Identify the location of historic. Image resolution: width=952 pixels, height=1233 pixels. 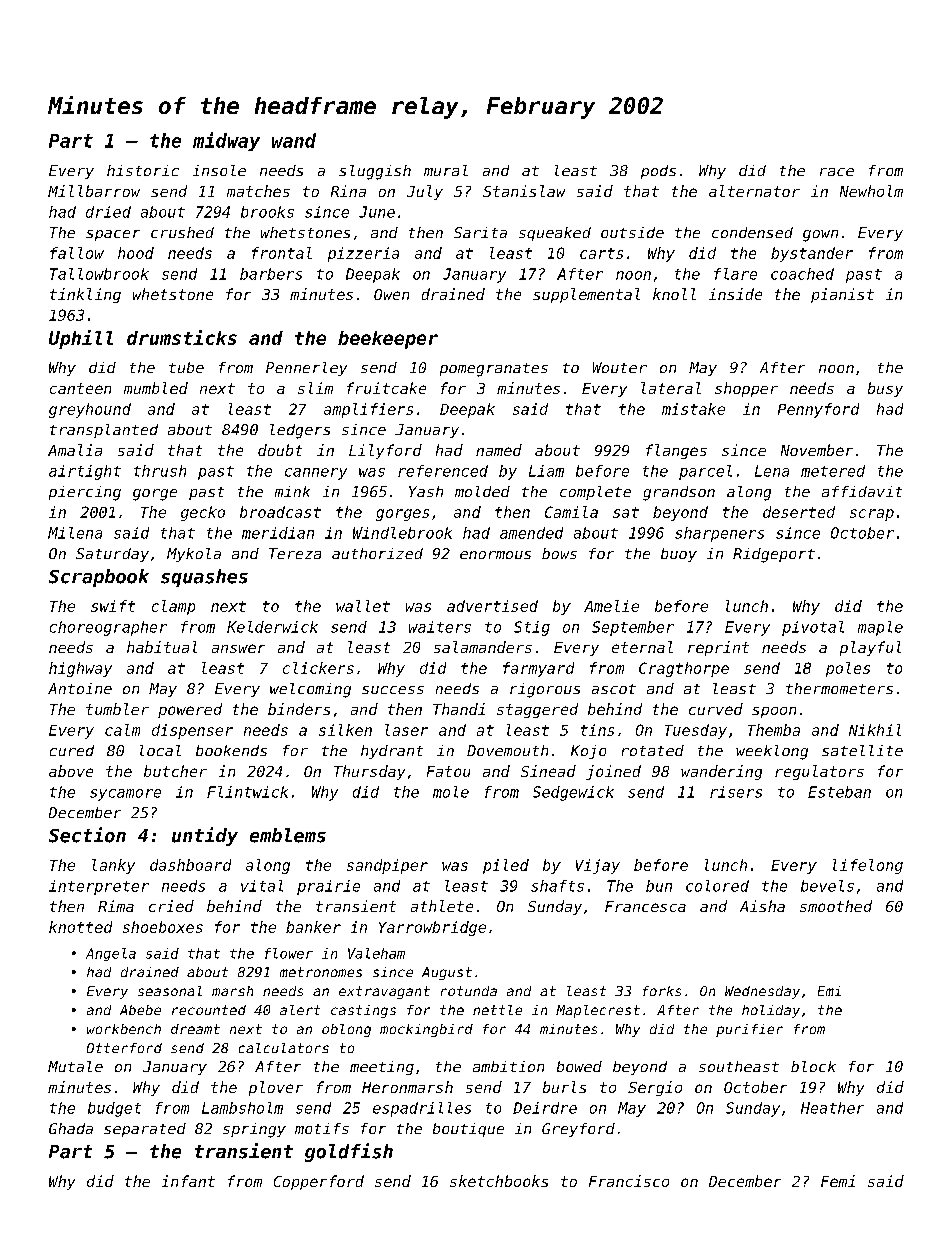
(143, 170).
